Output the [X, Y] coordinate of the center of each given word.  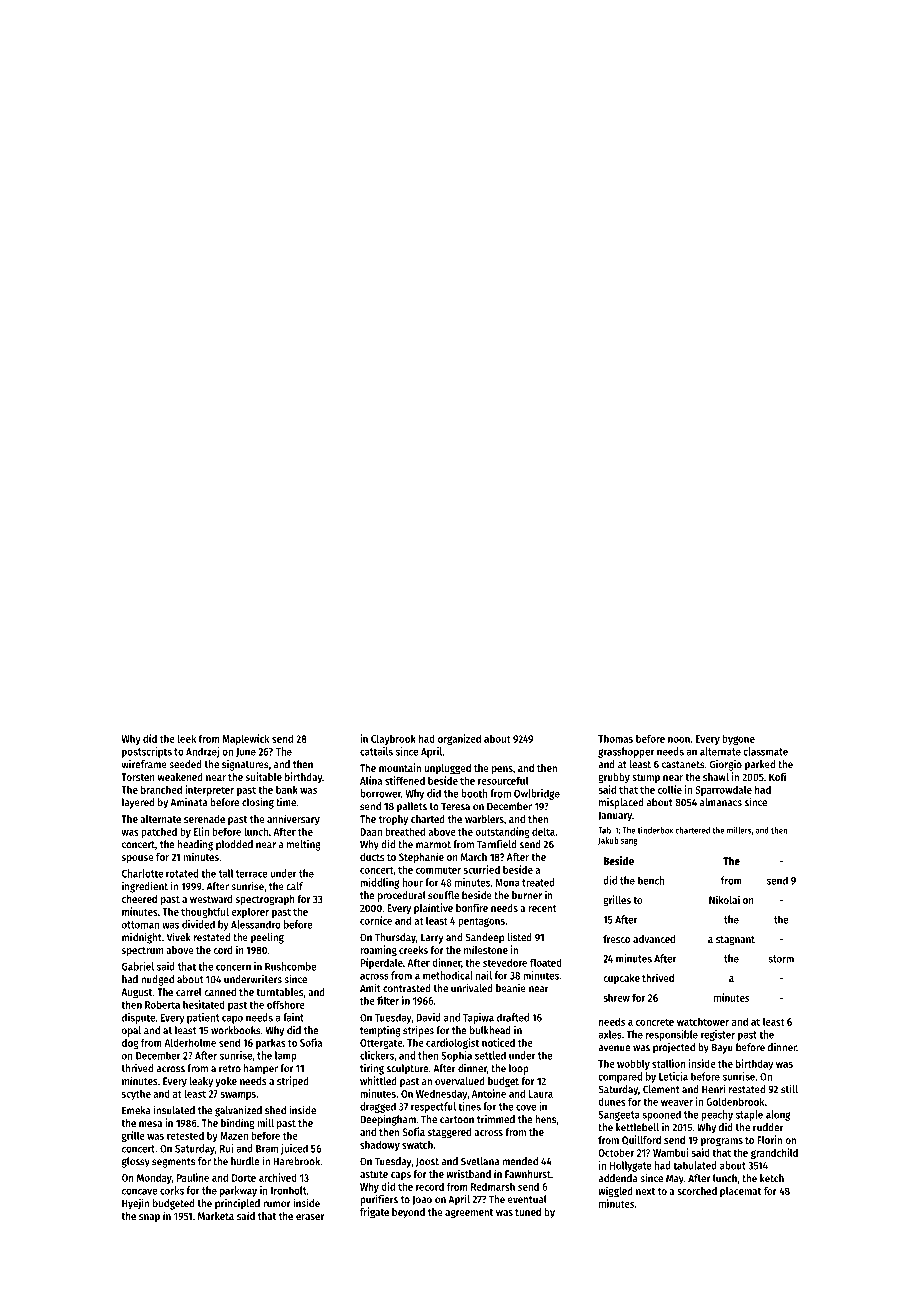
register [718, 1035]
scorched [697, 1191]
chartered [692, 830]
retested [185, 1135]
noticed [498, 1042]
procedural [402, 896]
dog [130, 1043]
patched [159, 832]
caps [401, 1176]
